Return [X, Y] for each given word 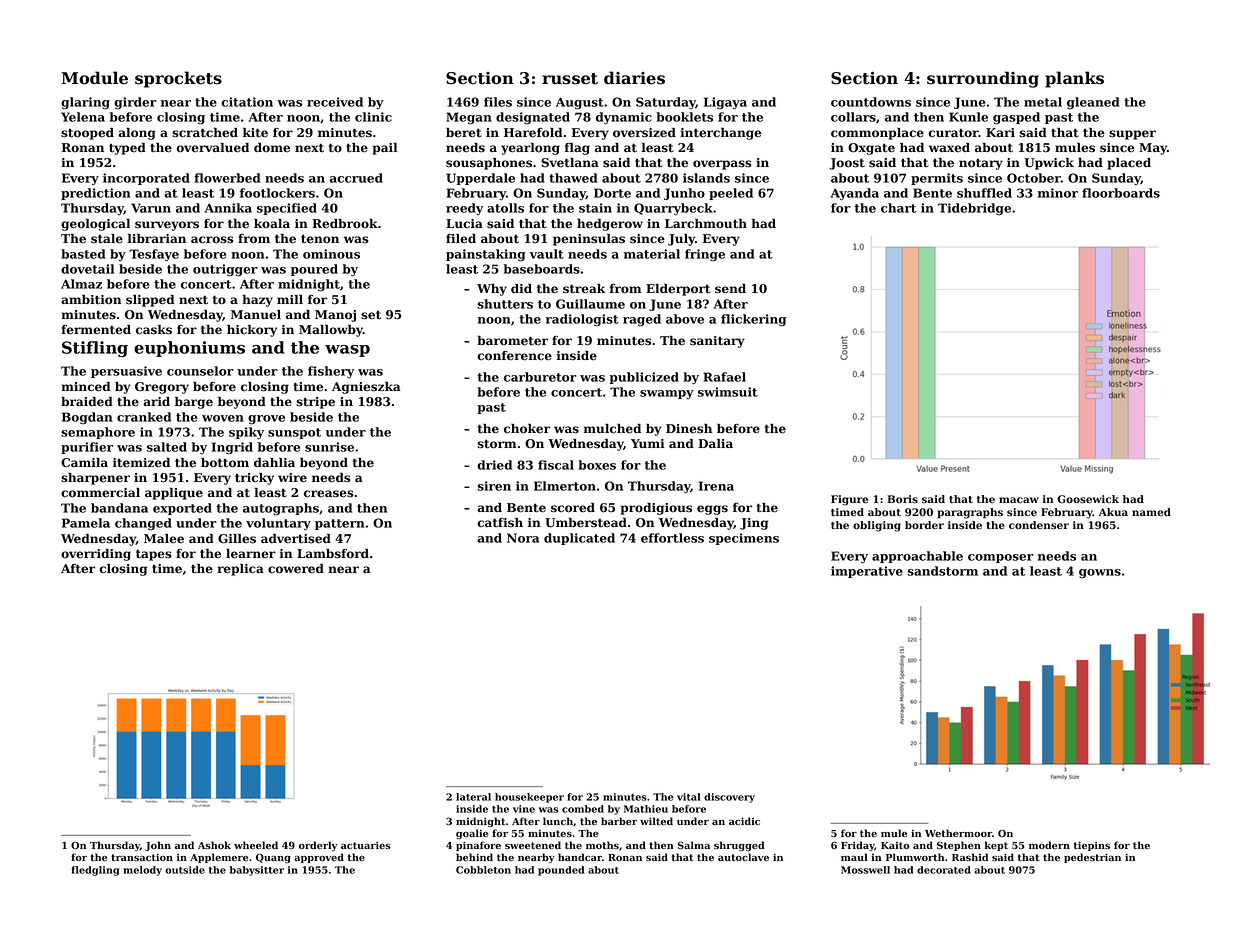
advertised [296, 539]
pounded [561, 871]
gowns [1100, 574]
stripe [315, 403]
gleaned [1093, 103]
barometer [512, 341]
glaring [85, 103]
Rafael [724, 377]
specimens [744, 539]
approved [319, 858]
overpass [722, 165]
